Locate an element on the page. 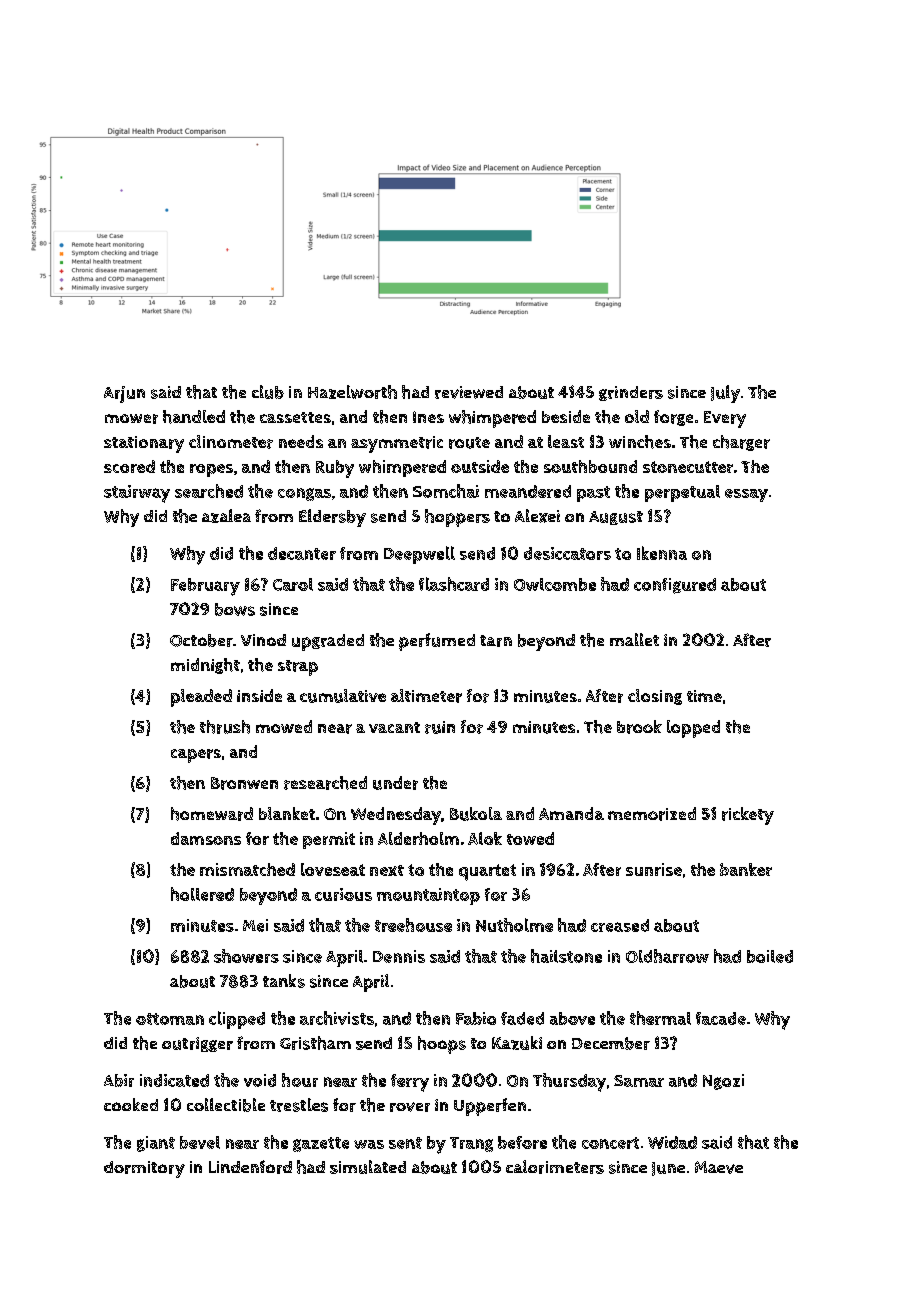 The image size is (908, 1316). Samar is located at coordinates (639, 1081).
